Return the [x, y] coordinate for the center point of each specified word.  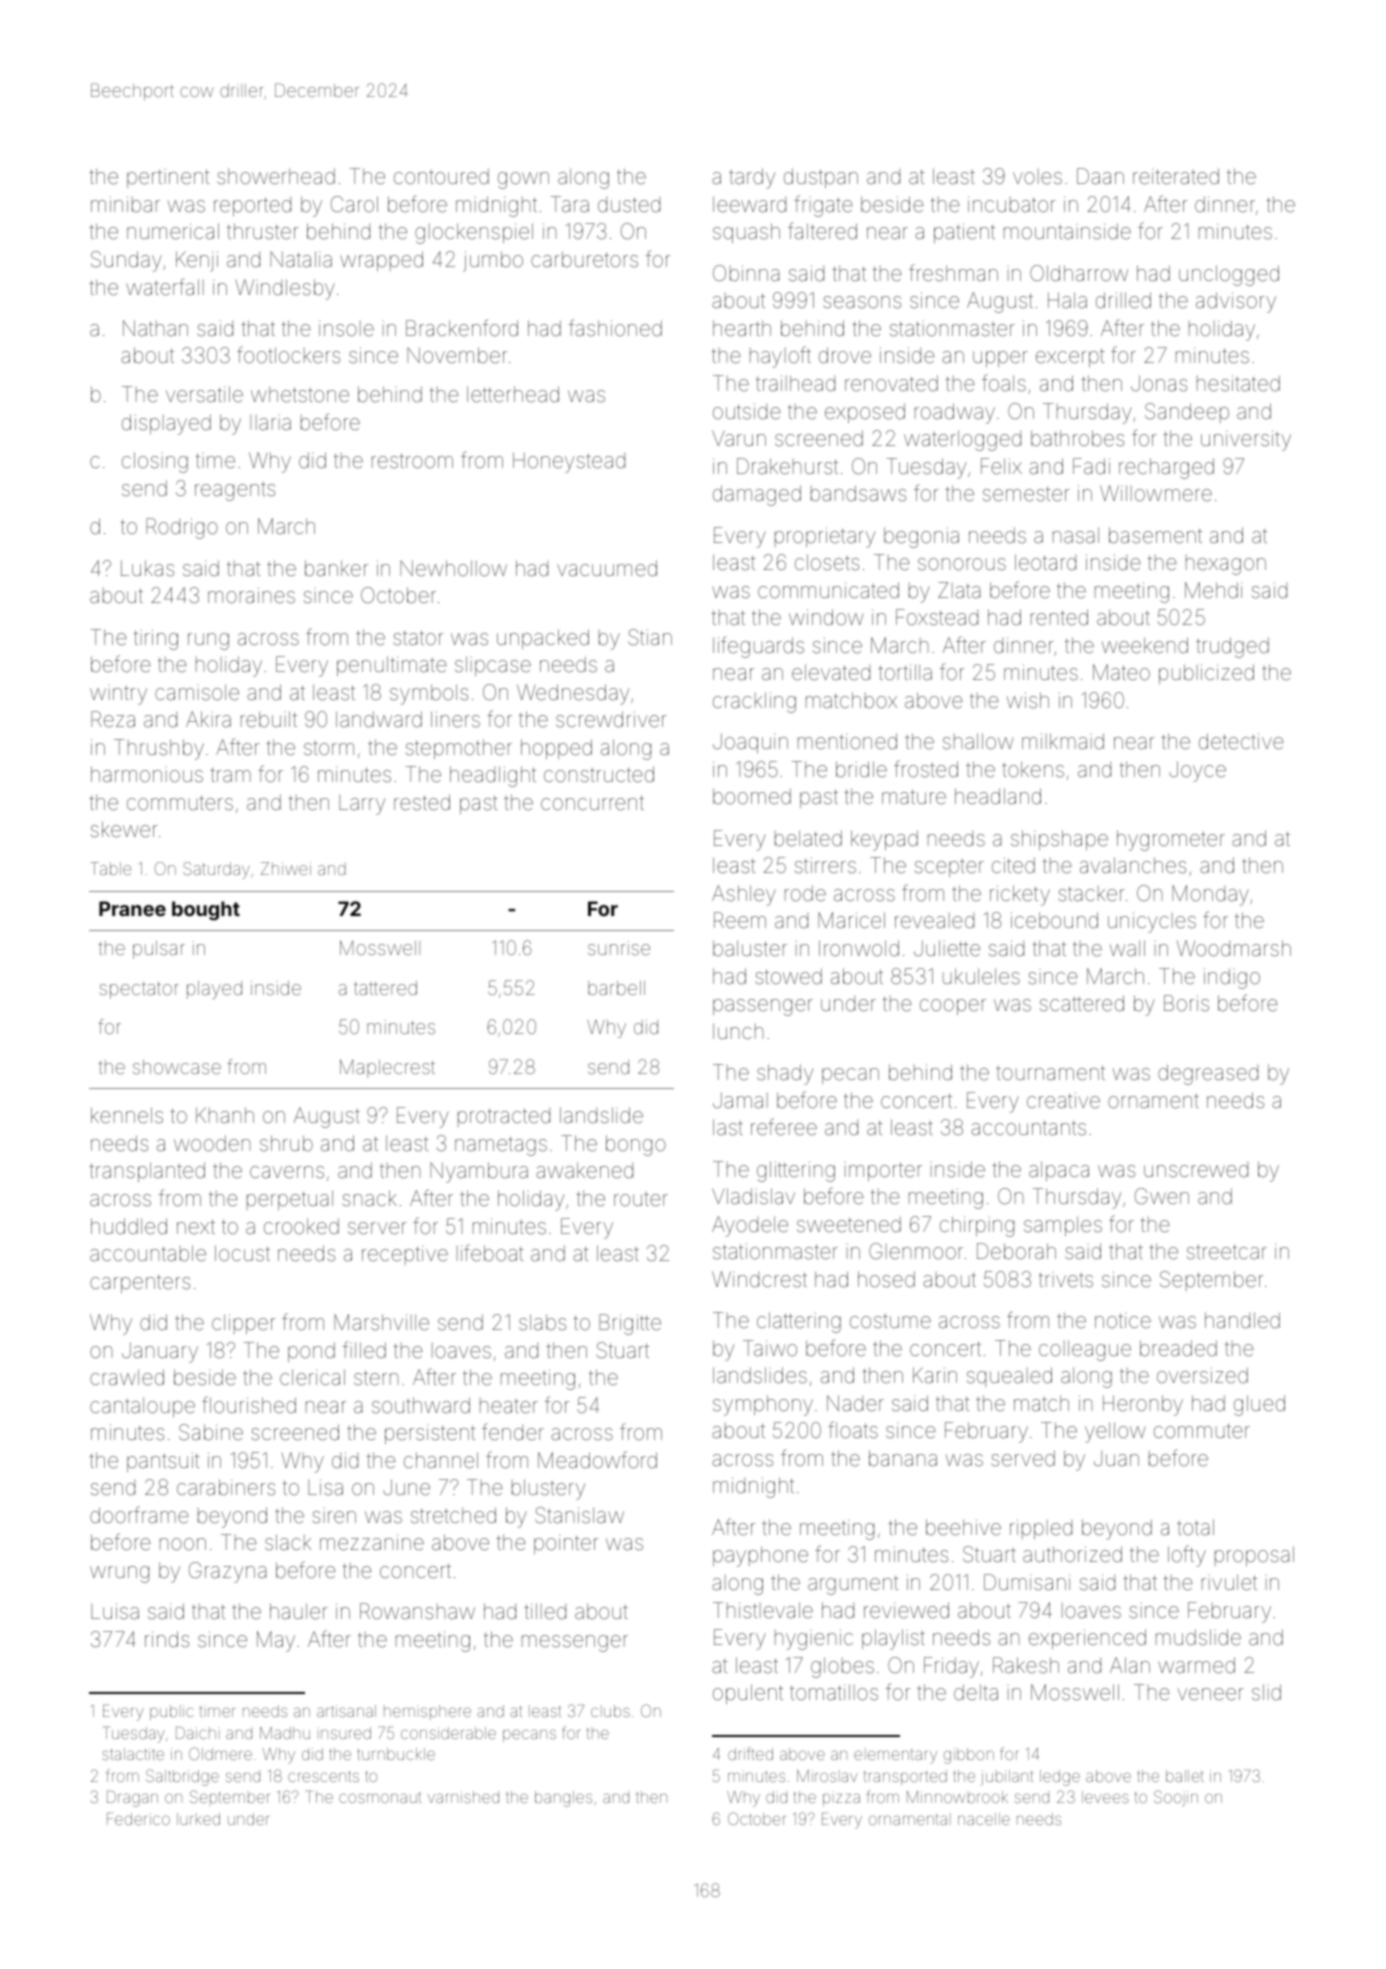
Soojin [1176, 1798]
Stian [650, 637]
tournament [1050, 1073]
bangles [563, 1799]
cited [1013, 865]
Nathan [155, 328]
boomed [752, 796]
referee [784, 1127]
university [1246, 440]
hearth [742, 328]
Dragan [132, 1799]
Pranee [132, 908]
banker [336, 568]
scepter [949, 868]
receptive [405, 1255]
